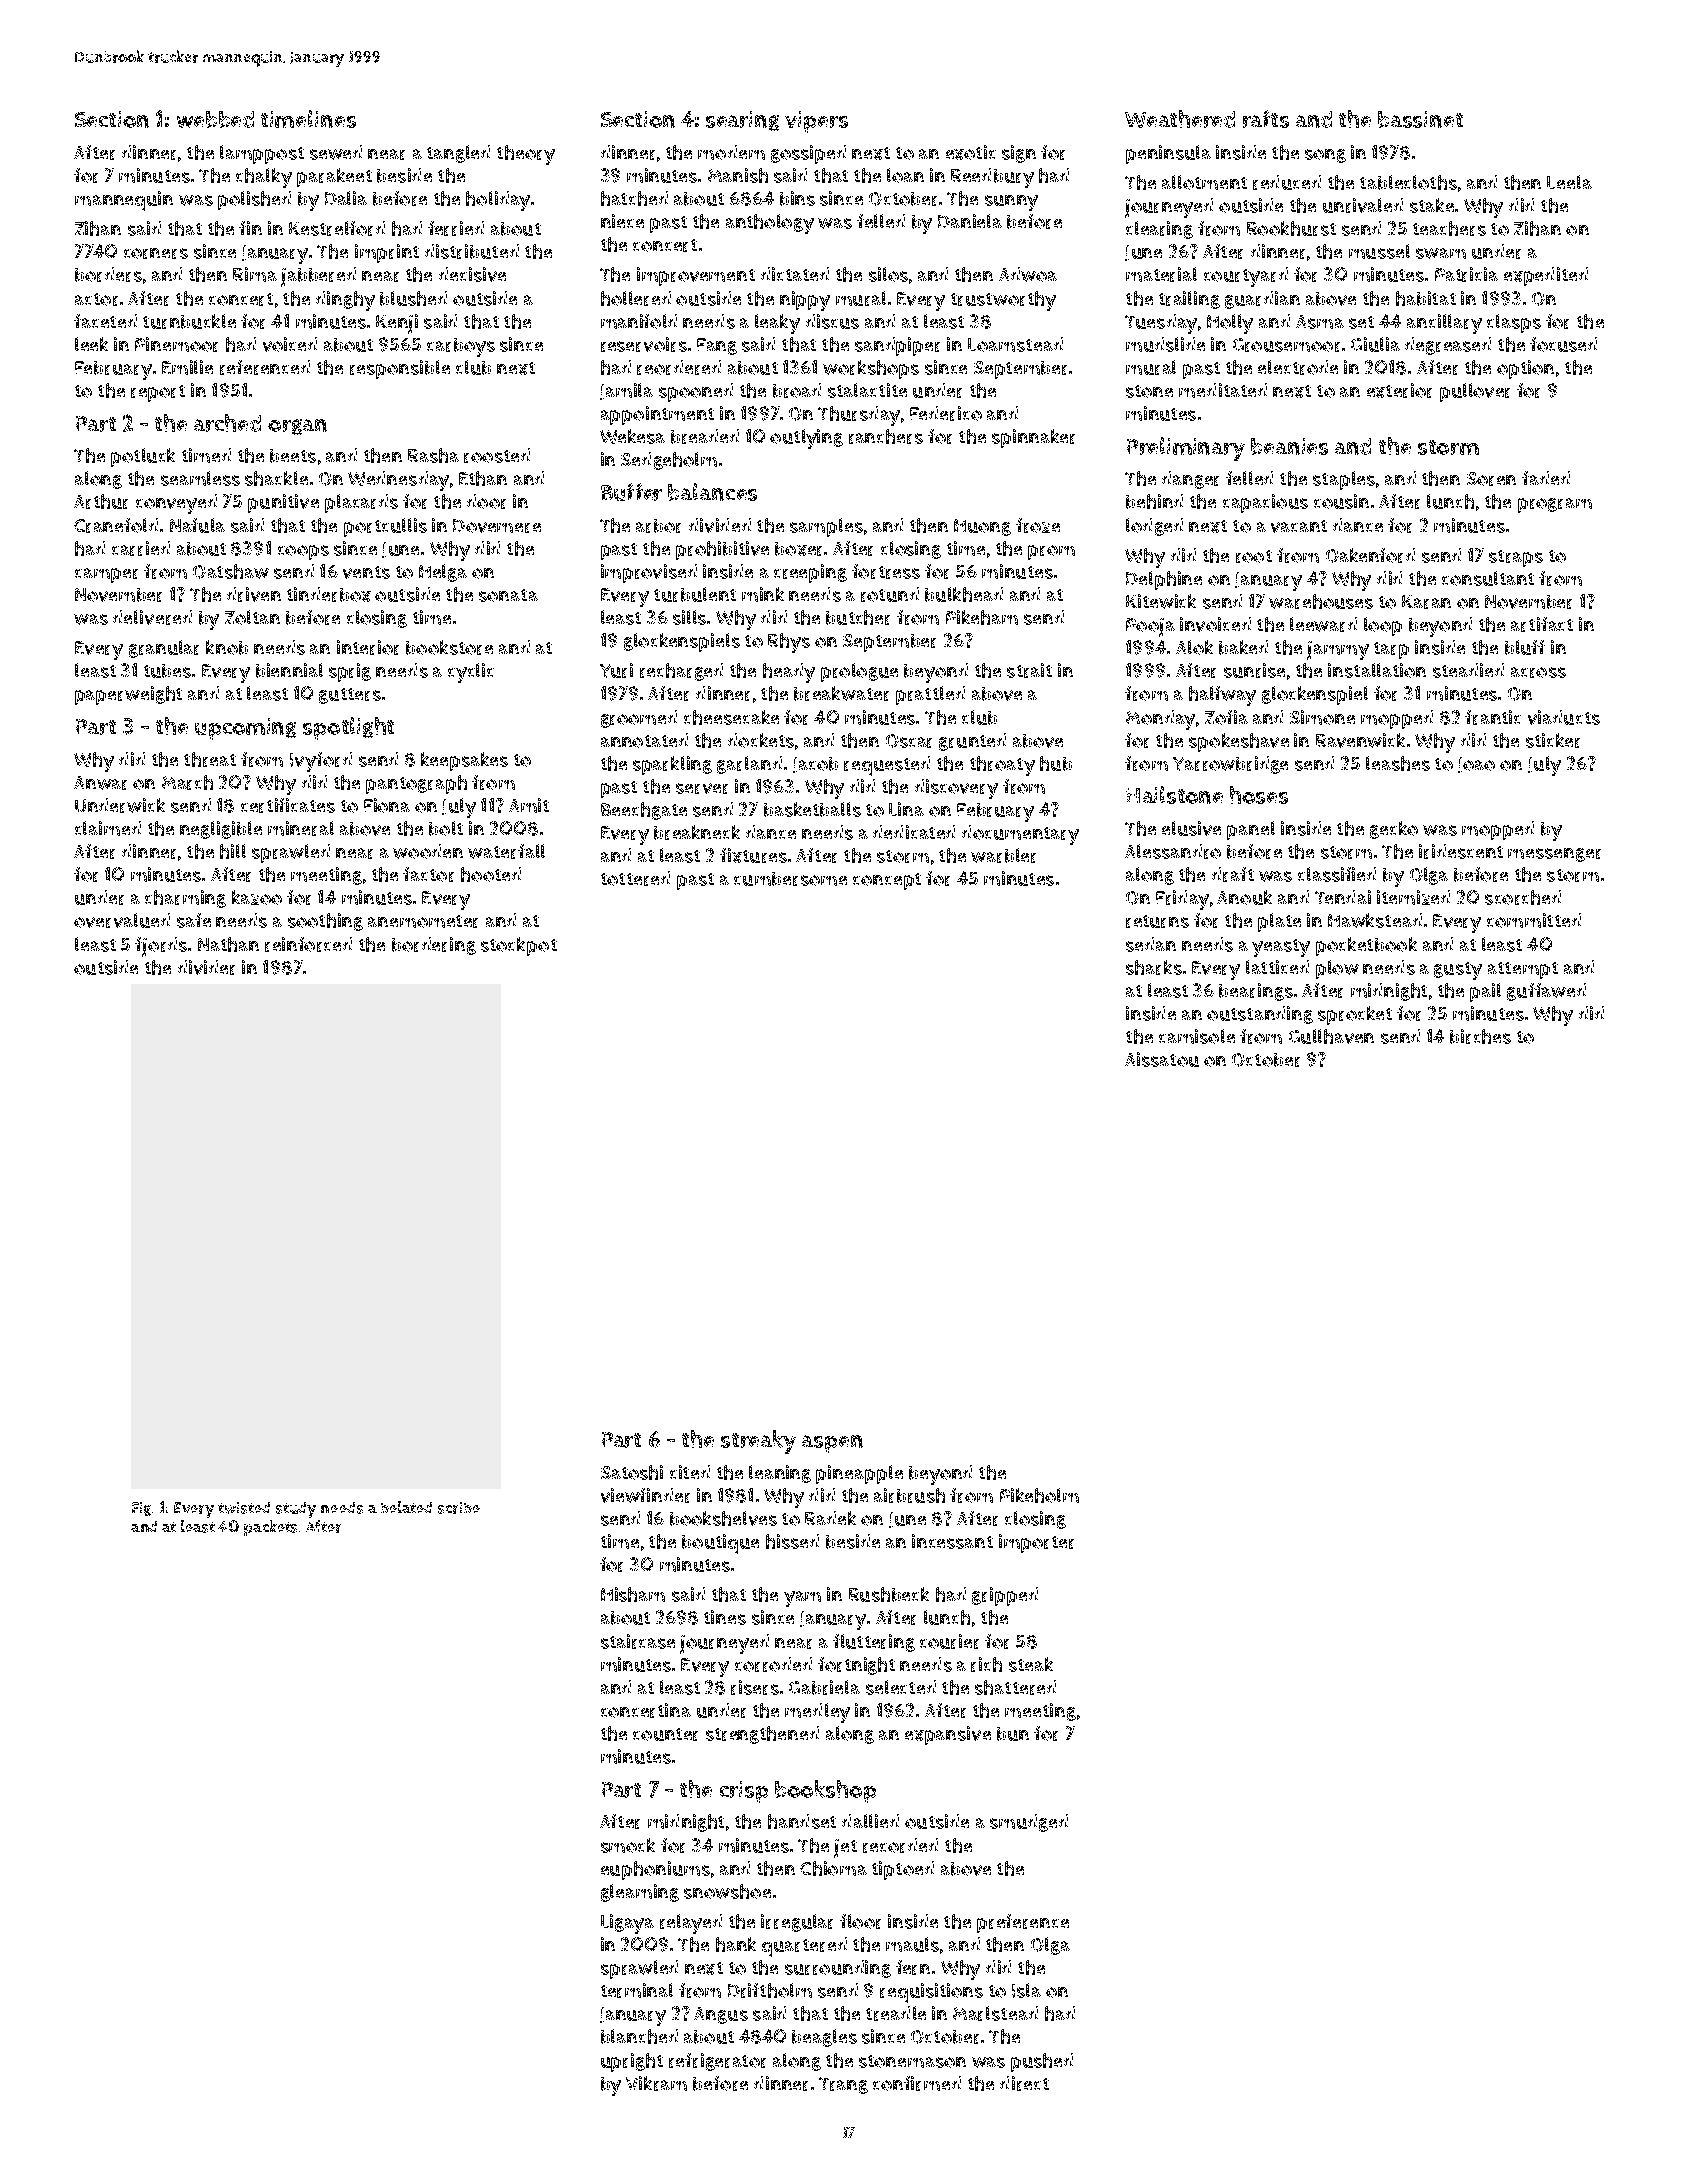  Describe the element at coordinates (1546, 992) in the screenshot. I see `guffawed` at that location.
